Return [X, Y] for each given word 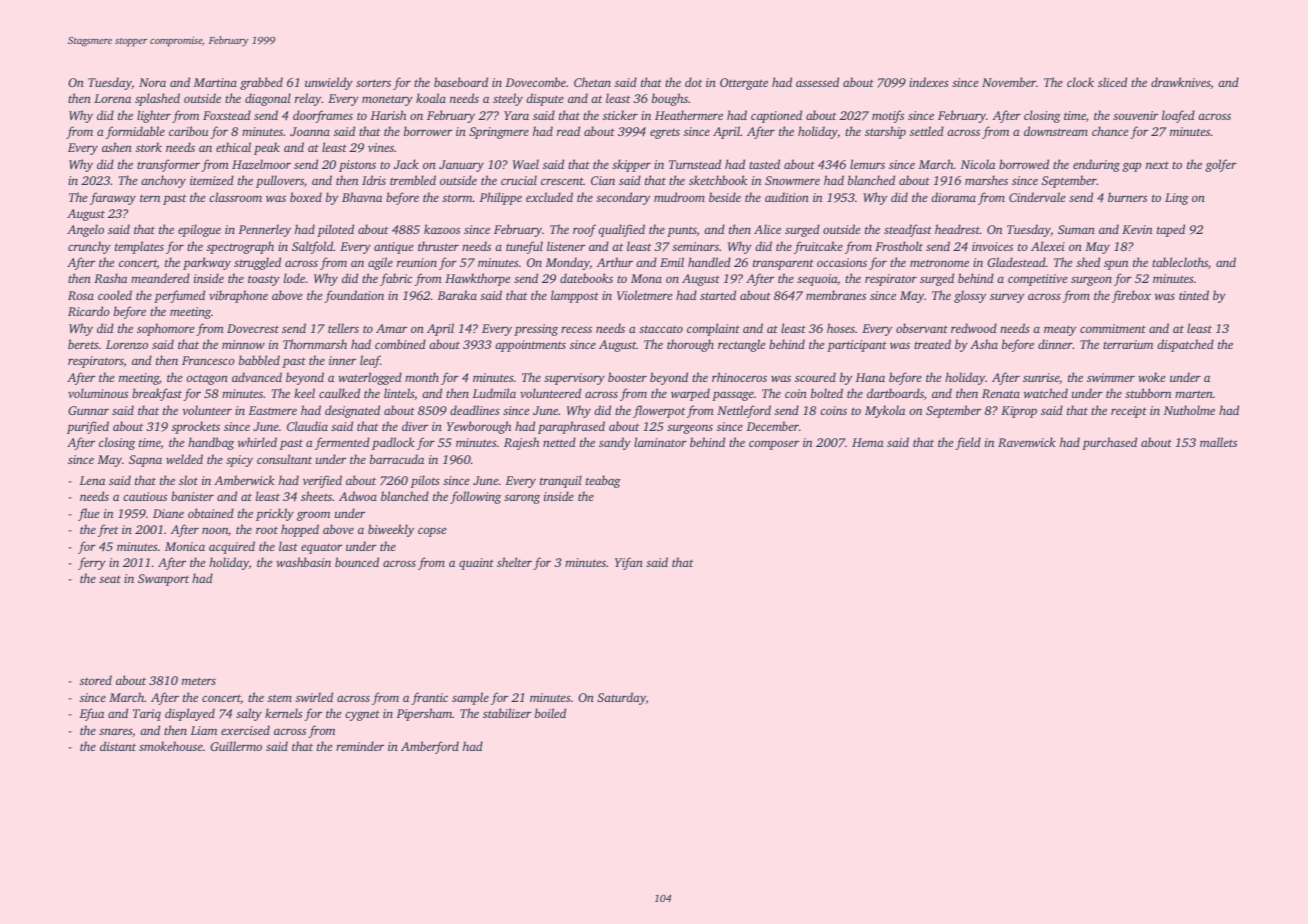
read [568, 131]
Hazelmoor [261, 164]
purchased [1109, 443]
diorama [953, 197]
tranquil [561, 481]
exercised [245, 730]
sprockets [196, 427]
